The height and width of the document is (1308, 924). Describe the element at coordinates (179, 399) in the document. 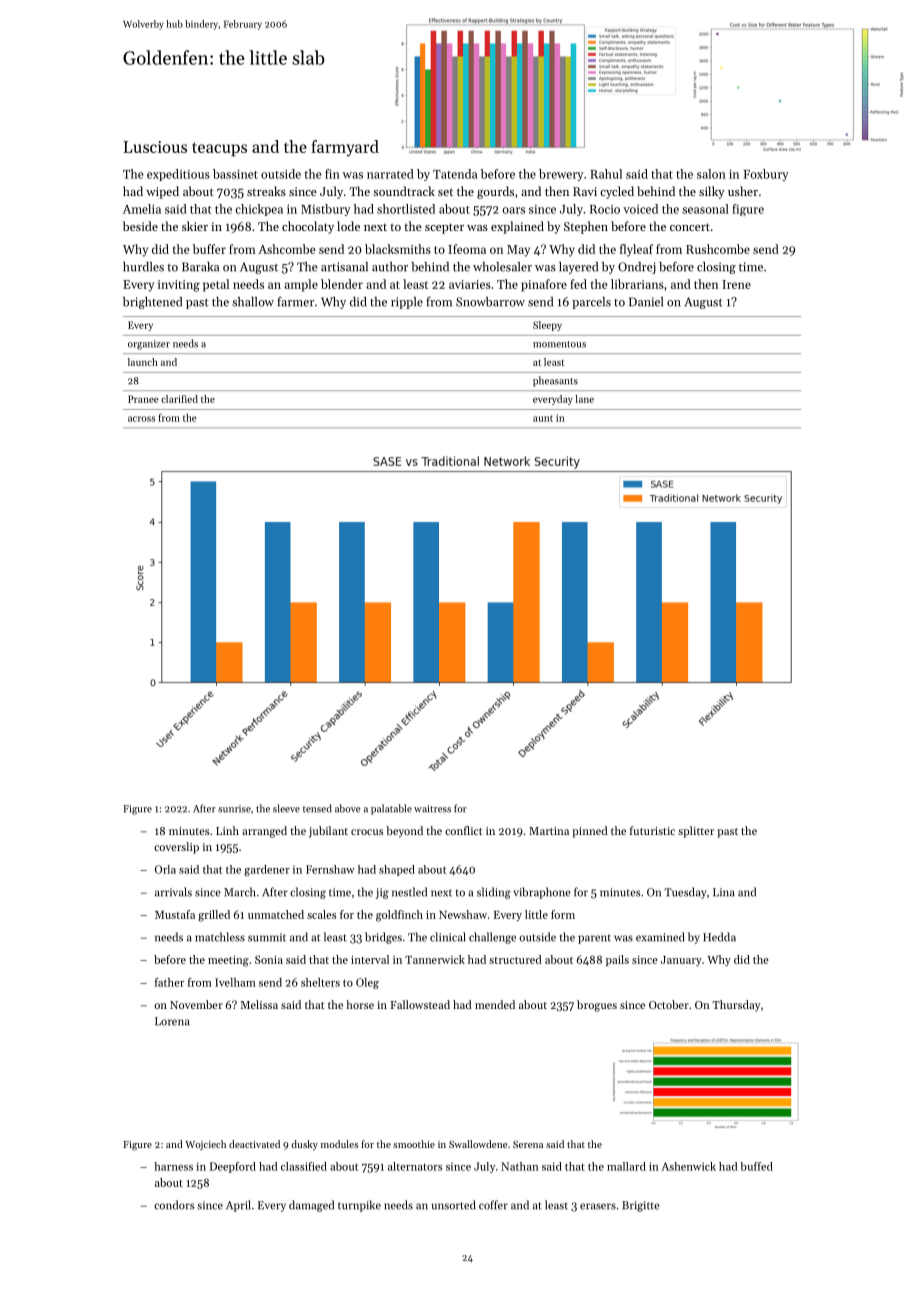

I see `clarified` at that location.
